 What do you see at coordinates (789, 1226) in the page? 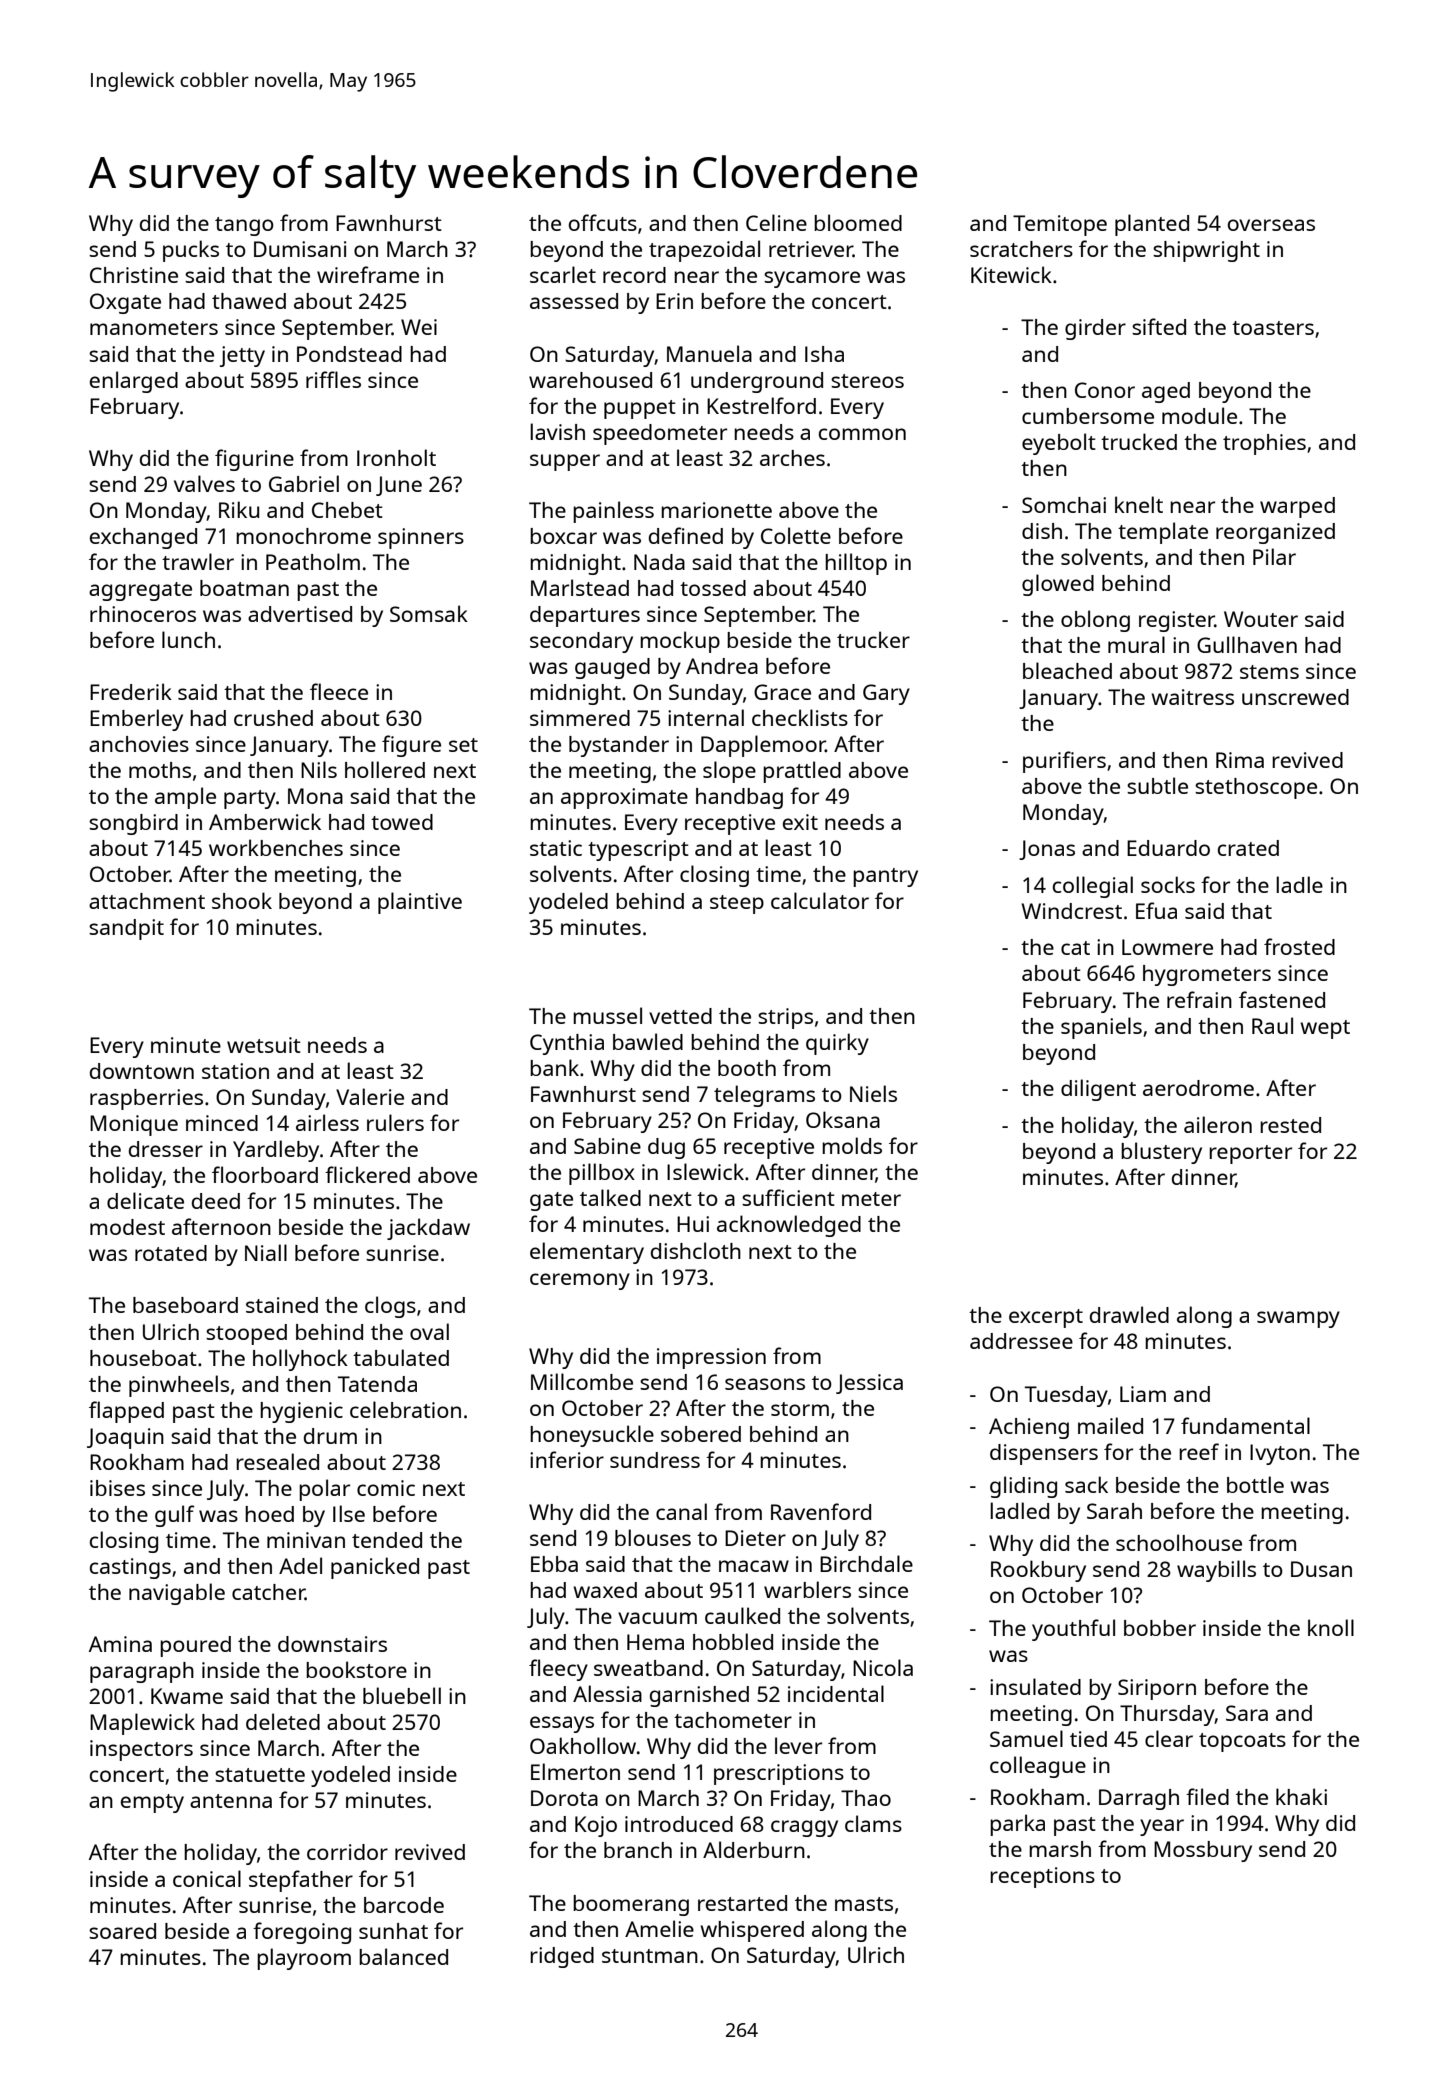
I see `acknowledged` at bounding box center [789, 1226].
